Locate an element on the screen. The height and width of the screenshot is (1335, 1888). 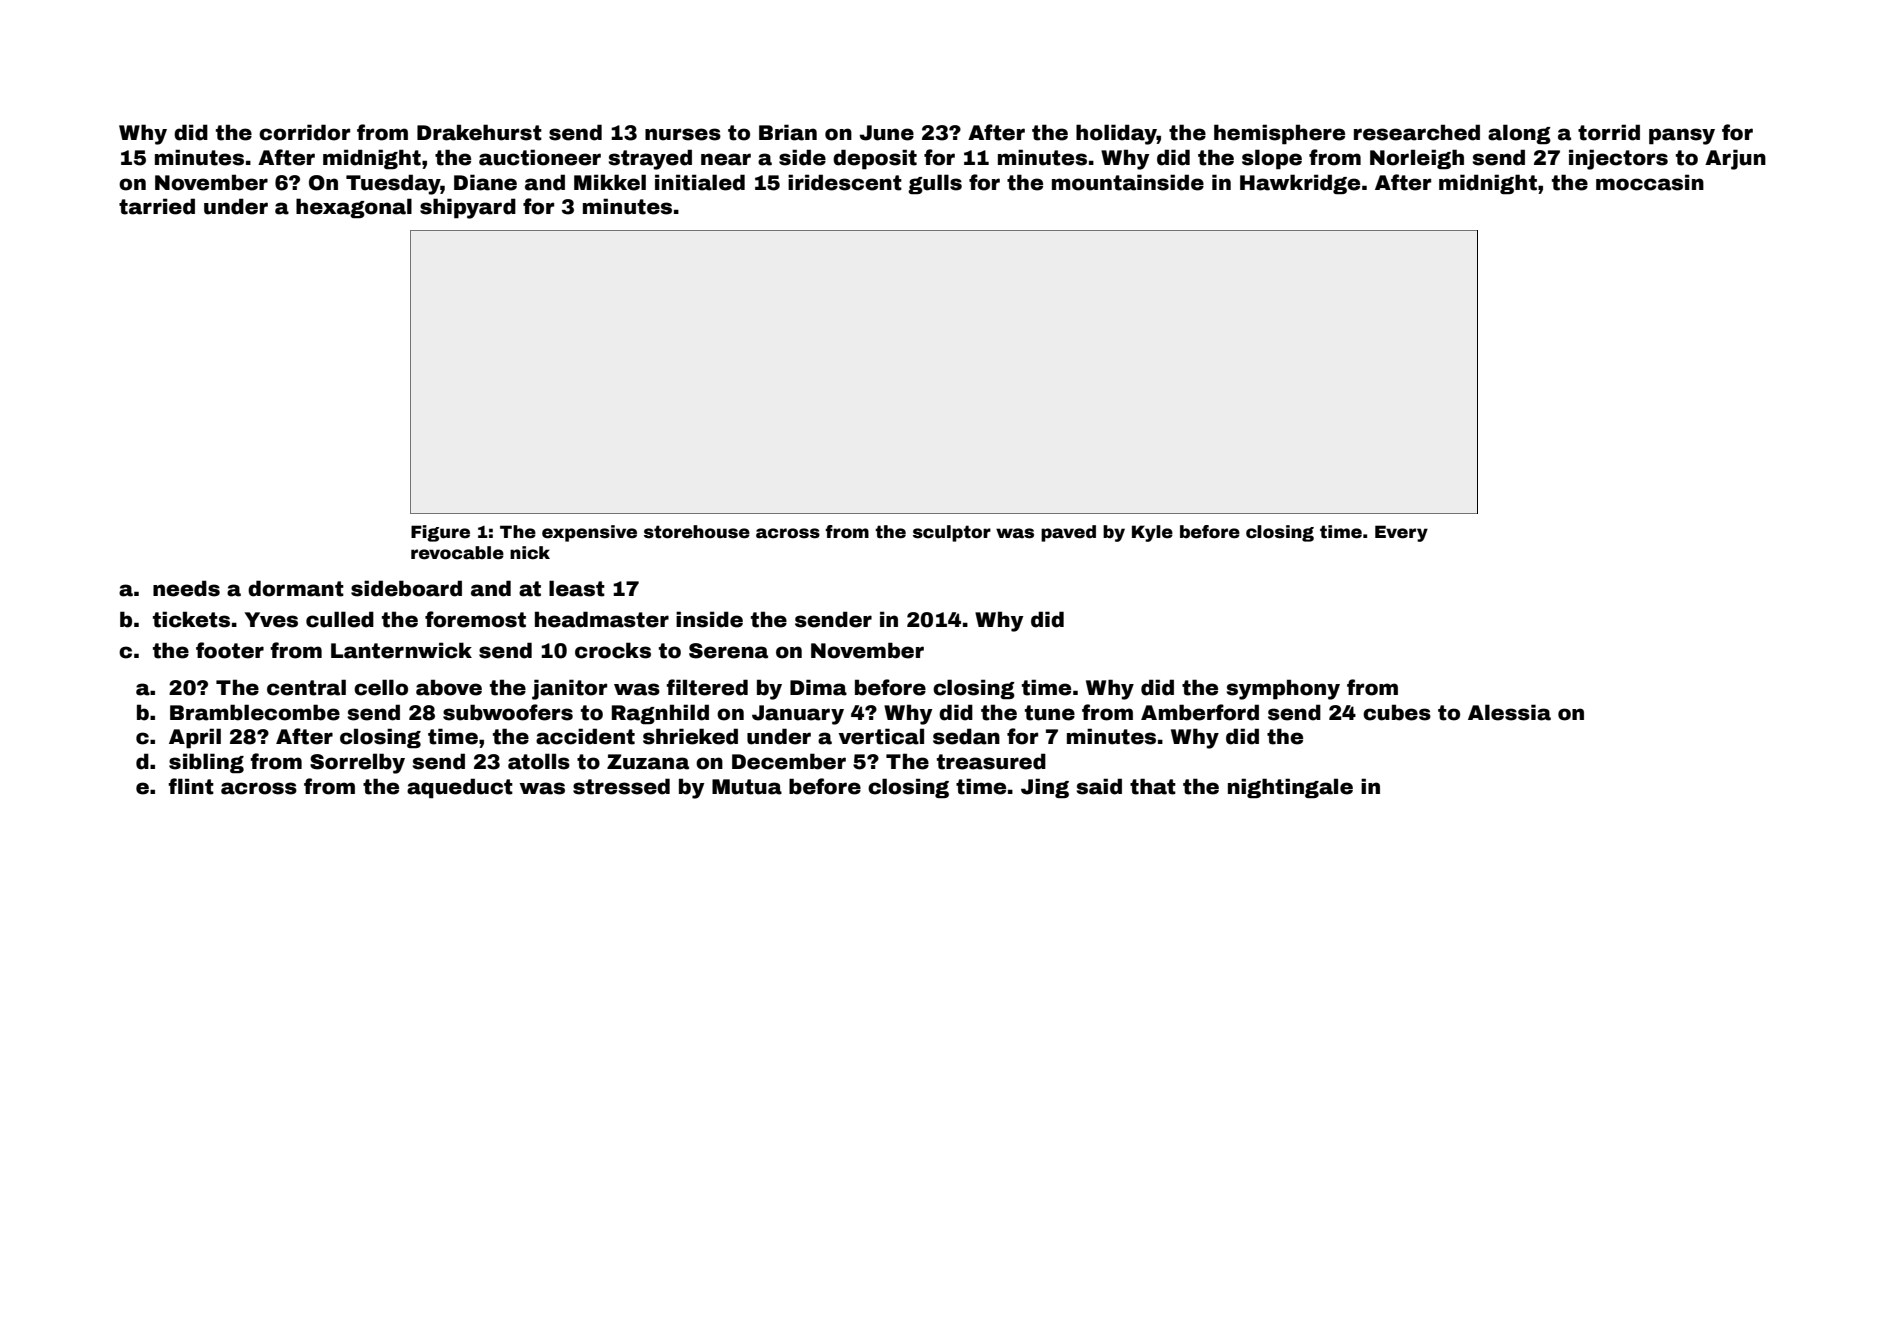
researched is located at coordinates (1417, 132).
